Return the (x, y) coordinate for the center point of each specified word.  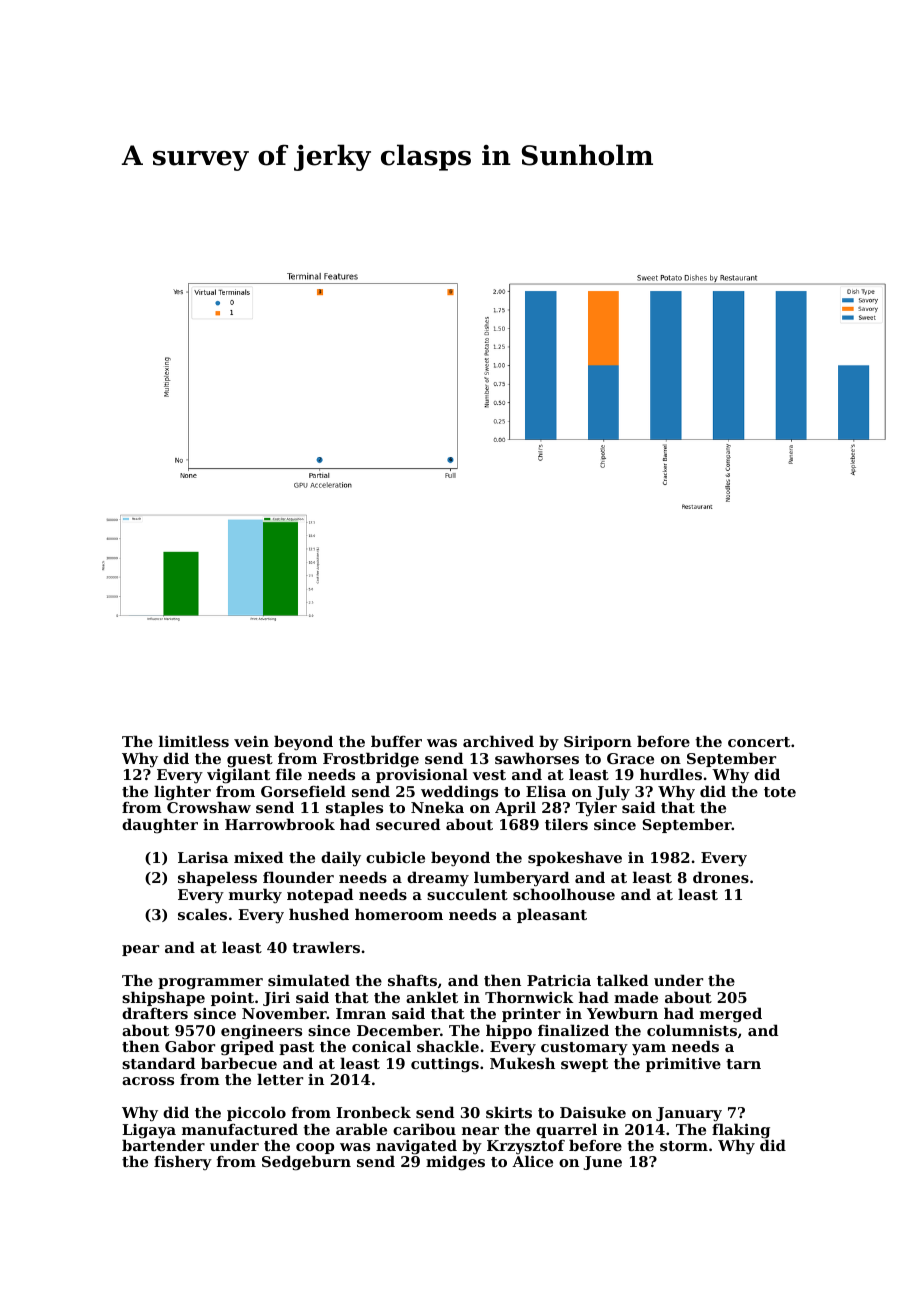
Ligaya (149, 1131)
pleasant (552, 915)
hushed (319, 914)
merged (731, 1015)
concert (759, 742)
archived (498, 741)
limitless (194, 741)
